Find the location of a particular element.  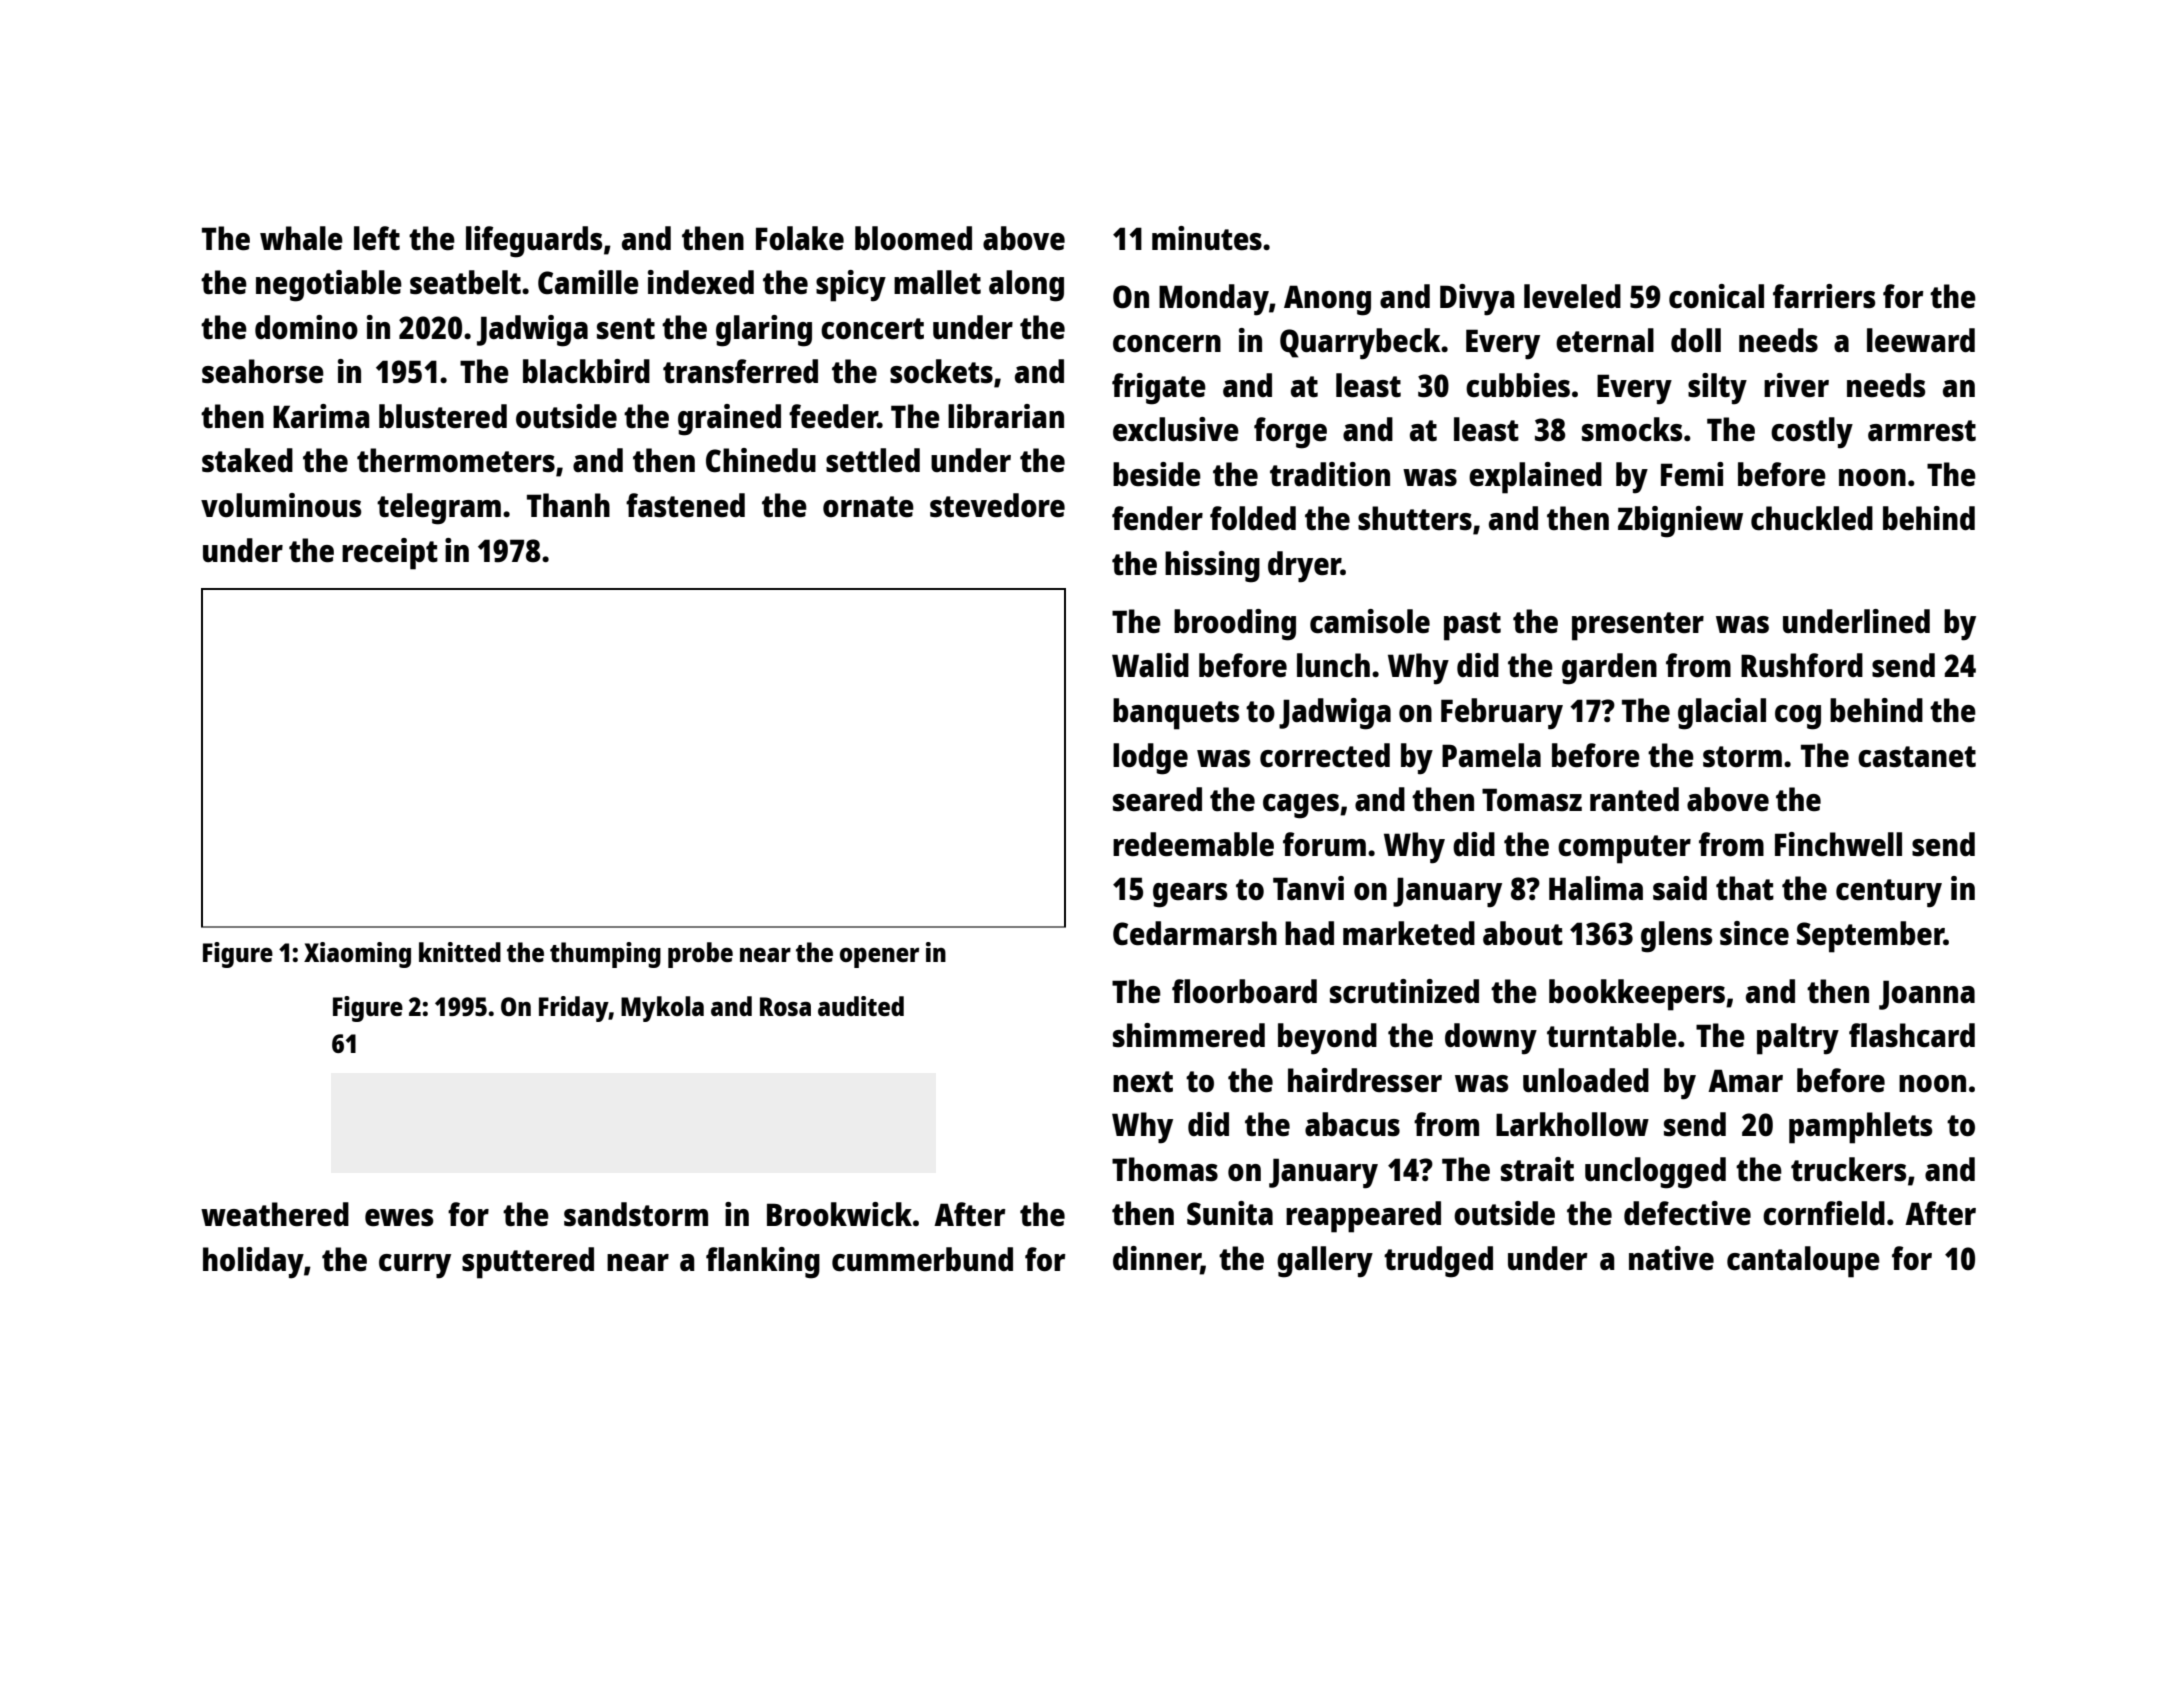

lodge is located at coordinates (1150, 759).
